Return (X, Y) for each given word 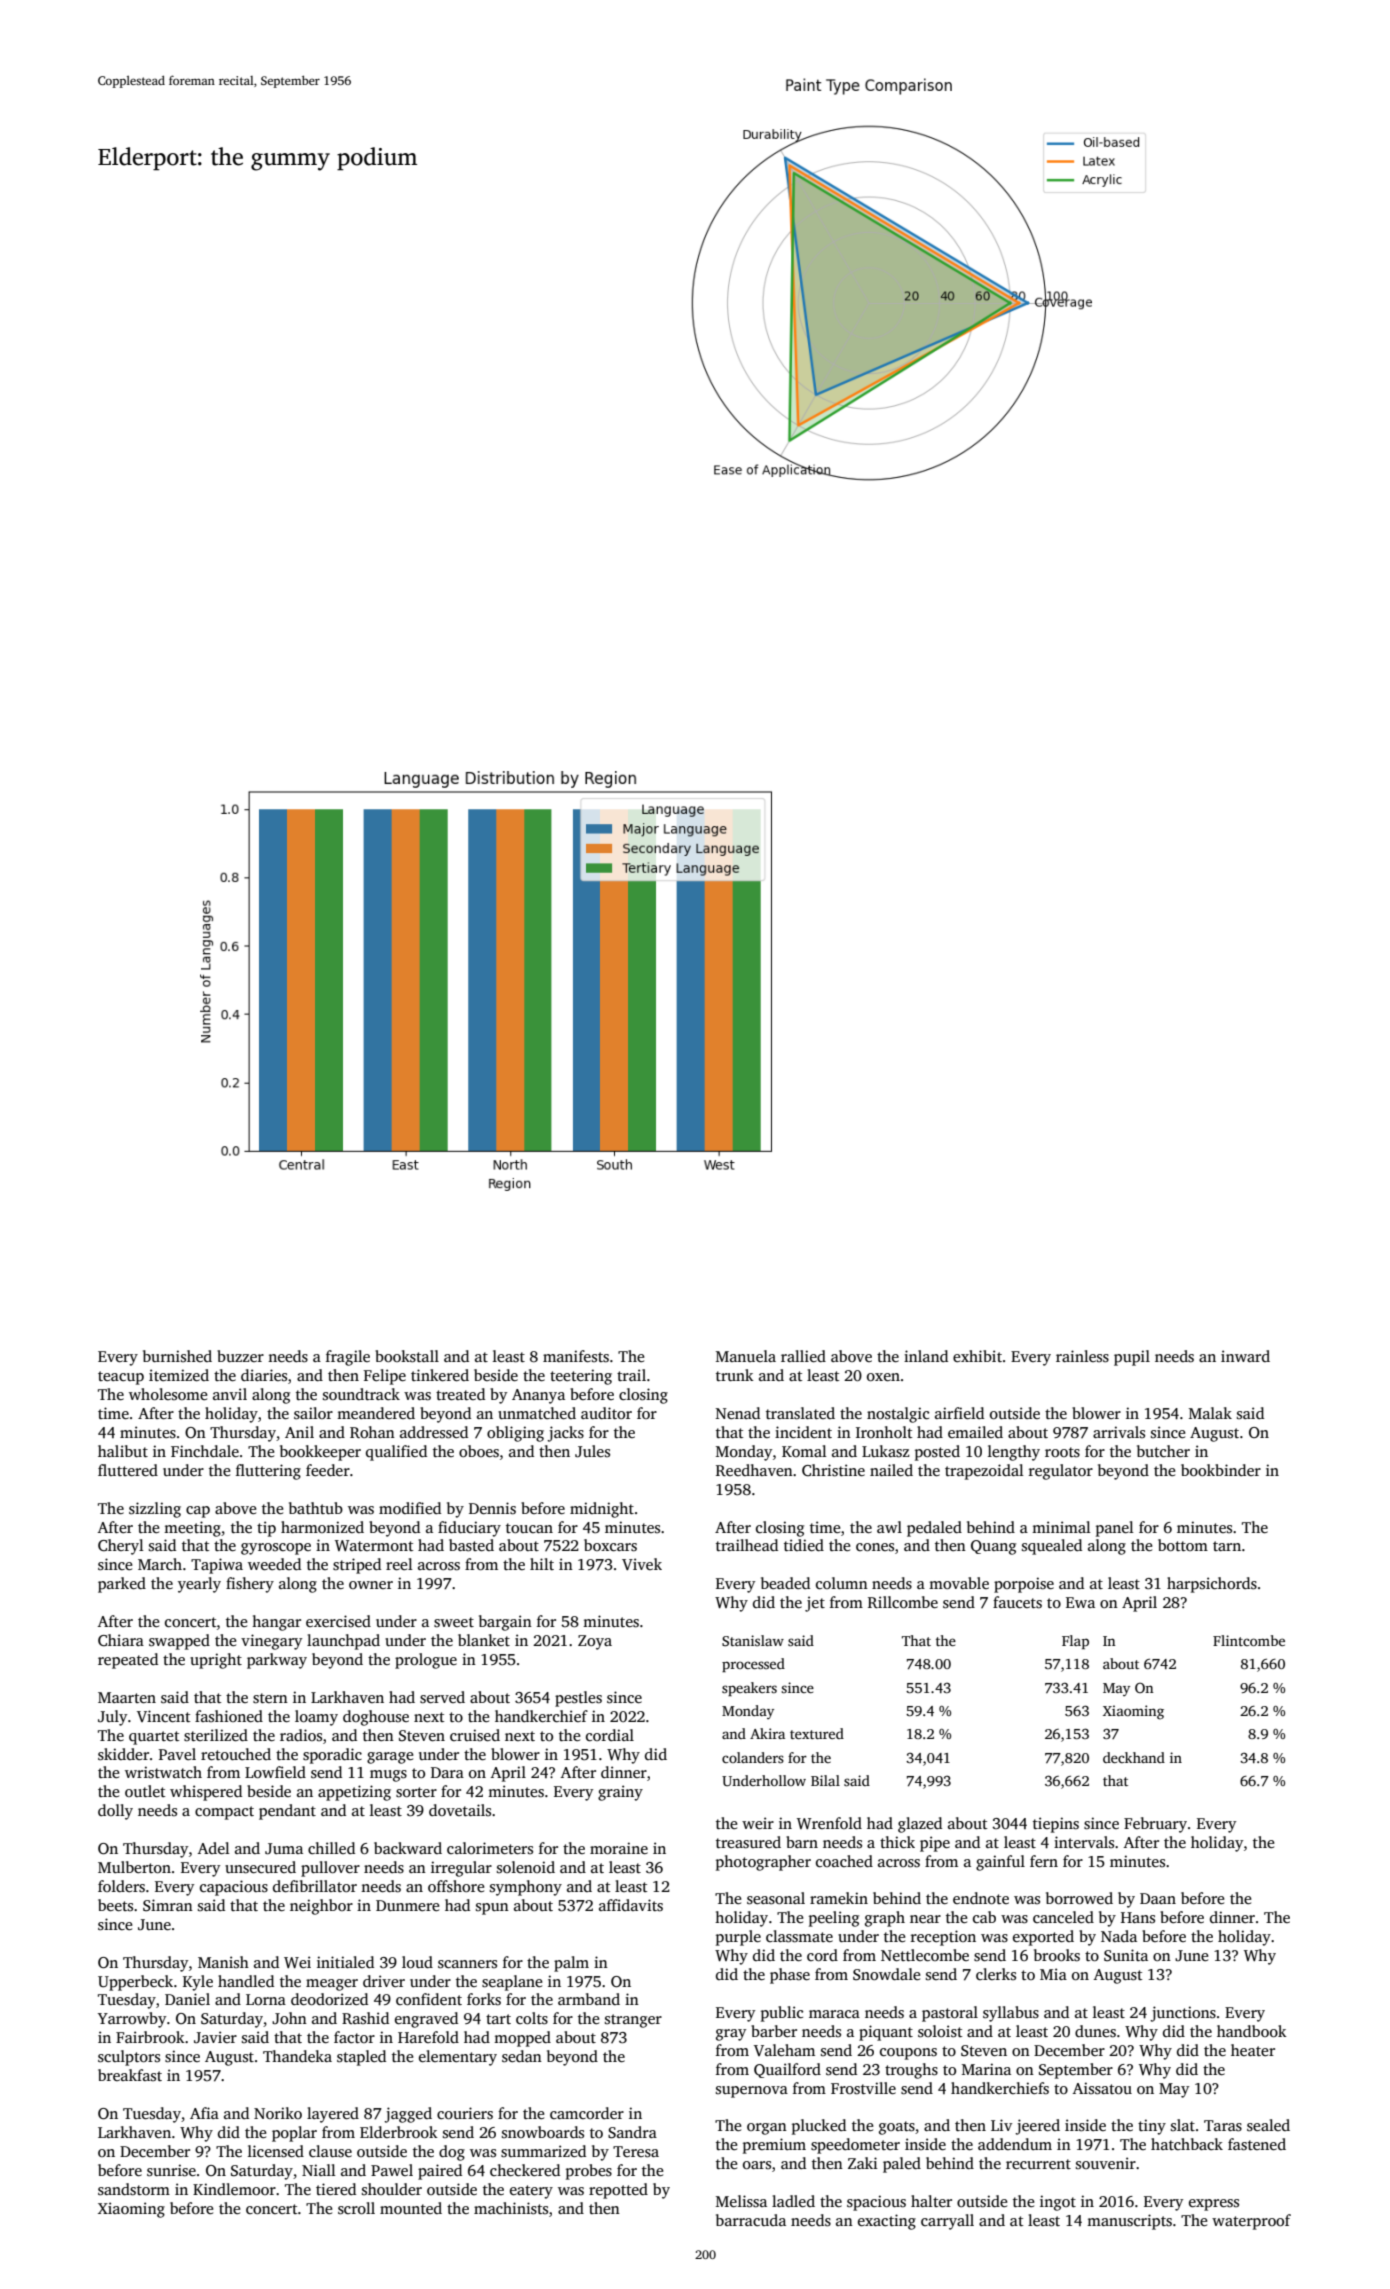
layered (333, 2115)
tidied (804, 1545)
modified (410, 1508)
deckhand (1134, 1757)
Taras (1223, 2126)
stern (270, 1698)
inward (1245, 1356)
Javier (215, 2037)
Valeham (784, 2050)
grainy (620, 1793)
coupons (908, 2054)
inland (926, 1356)
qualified (396, 1453)
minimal (1061, 1527)
